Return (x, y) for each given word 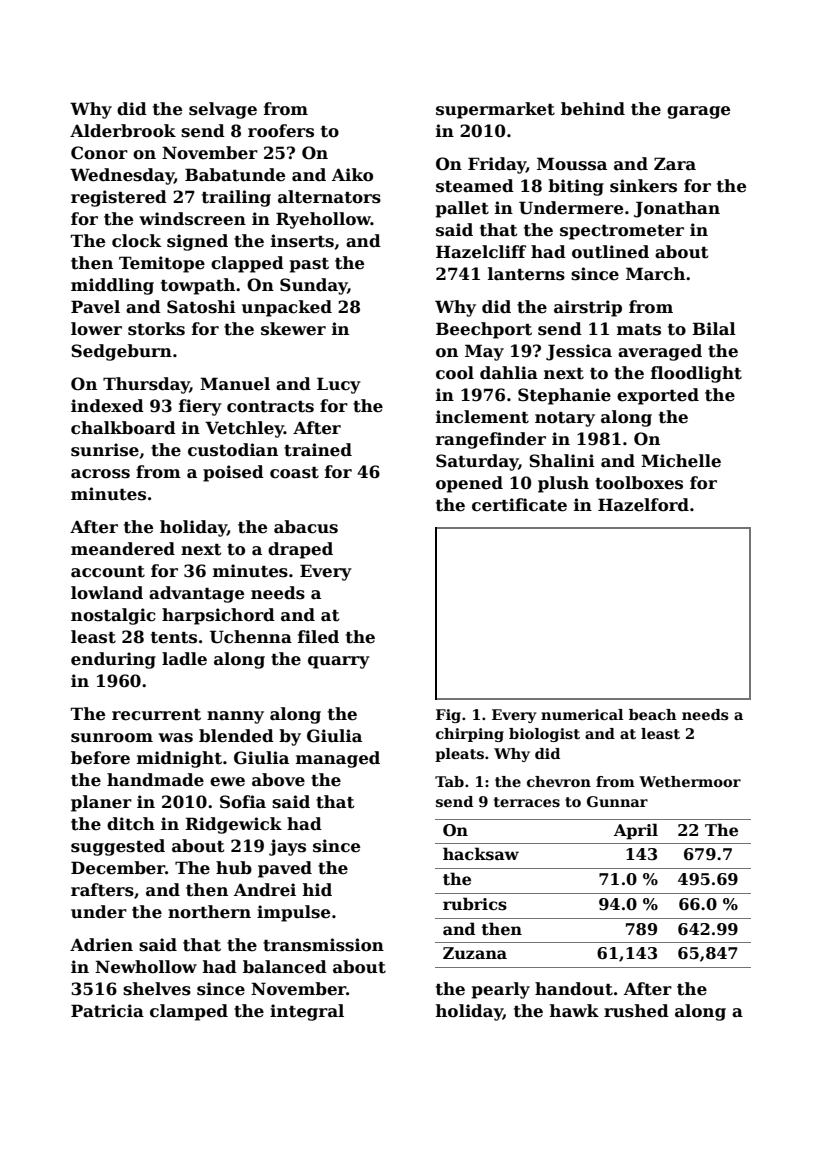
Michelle (681, 461)
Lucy (339, 385)
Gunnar (617, 801)
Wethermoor (690, 781)
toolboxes (639, 483)
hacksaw (481, 854)
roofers (281, 131)
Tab (449, 781)
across (100, 474)
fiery (200, 407)
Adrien (101, 945)
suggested (118, 847)
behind (593, 109)
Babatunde (235, 175)
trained (318, 450)
